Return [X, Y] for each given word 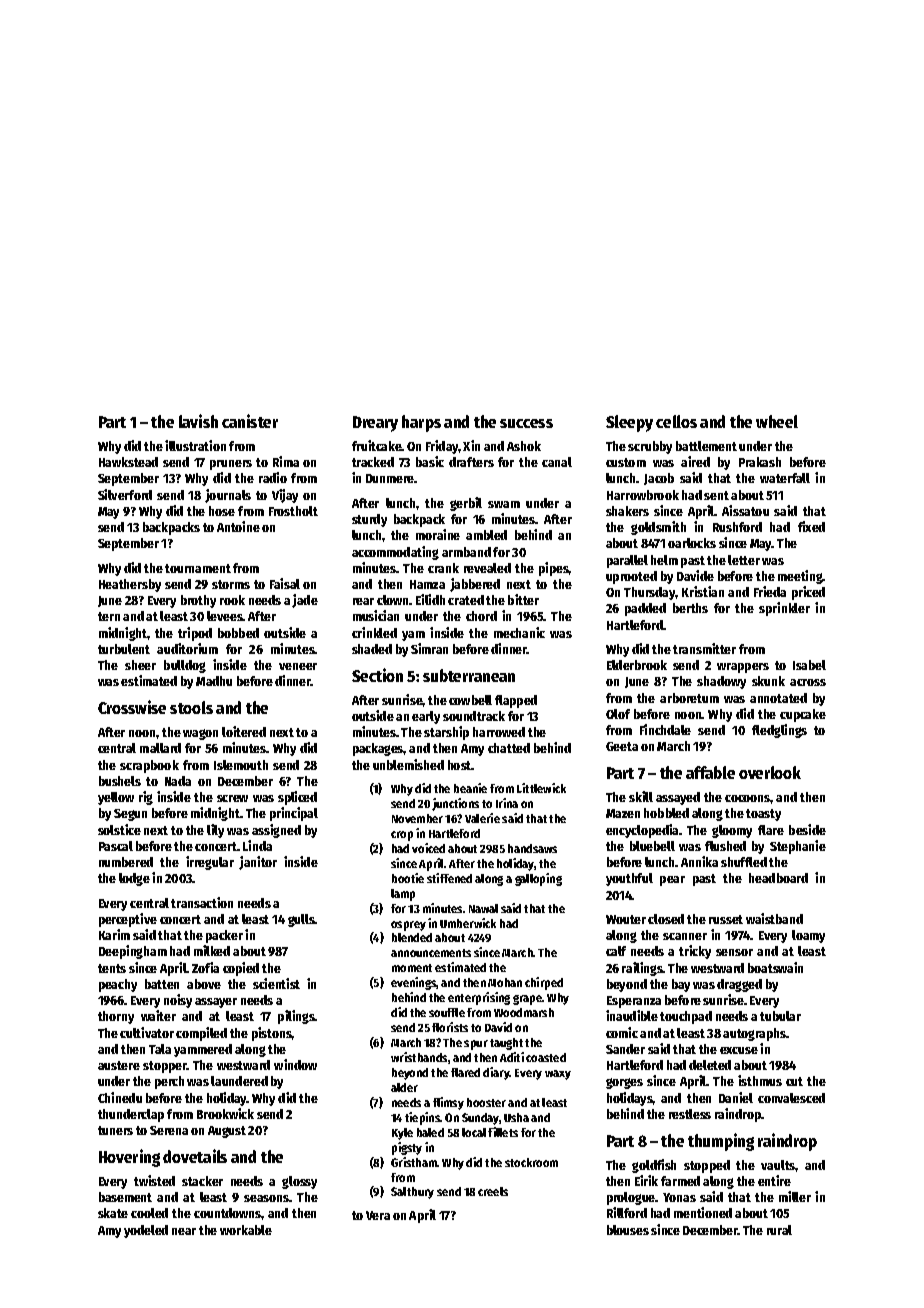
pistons [272, 1034]
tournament [198, 568]
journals [228, 496]
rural [779, 1230]
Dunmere [390, 478]
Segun [130, 815]
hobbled [666, 813]
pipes [554, 569]
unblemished [408, 764]
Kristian [703, 591]
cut [794, 1081]
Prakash [760, 462]
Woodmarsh [524, 1012]
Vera [378, 1215]
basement [125, 1197]
